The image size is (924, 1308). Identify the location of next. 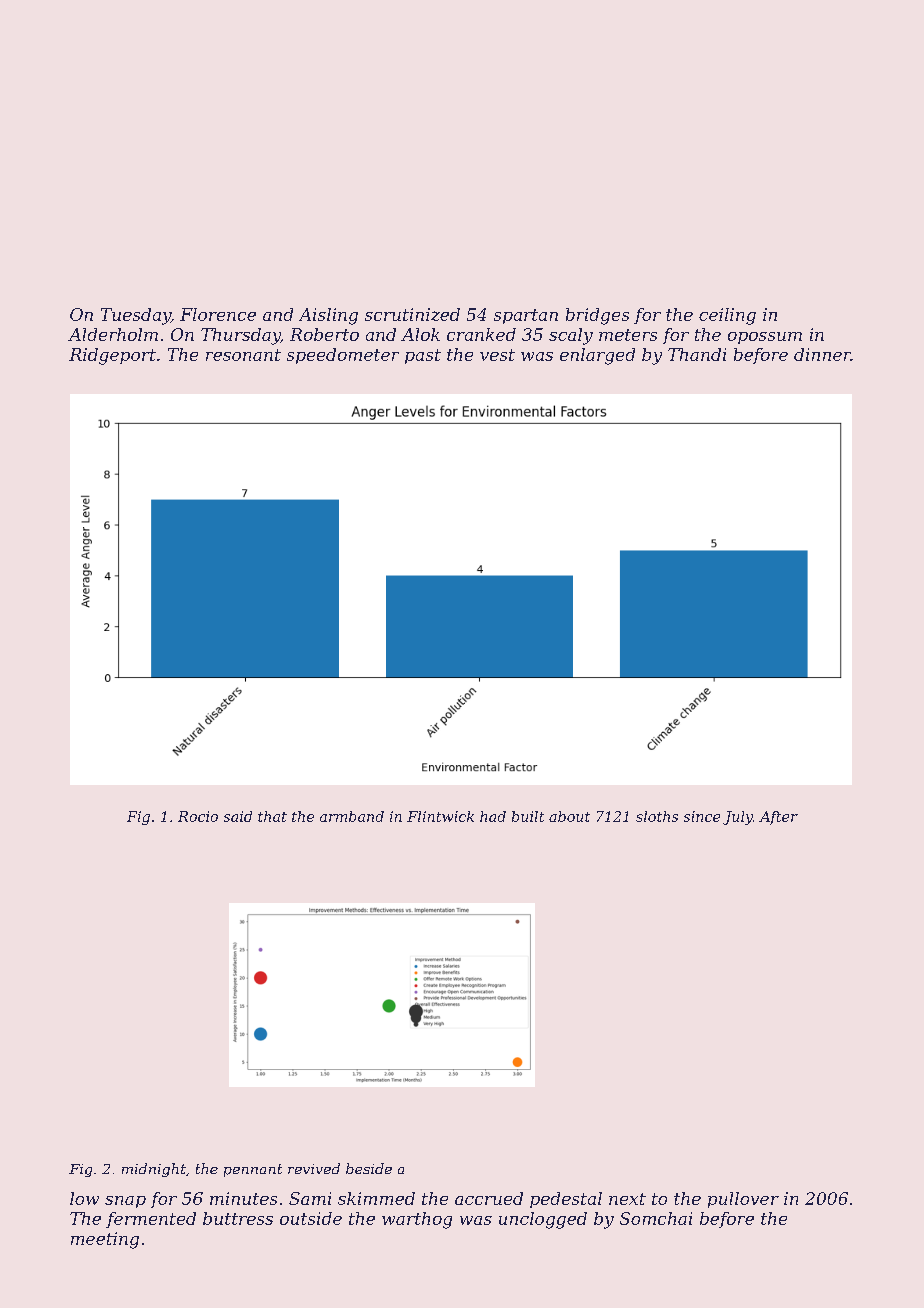
(627, 1199).
